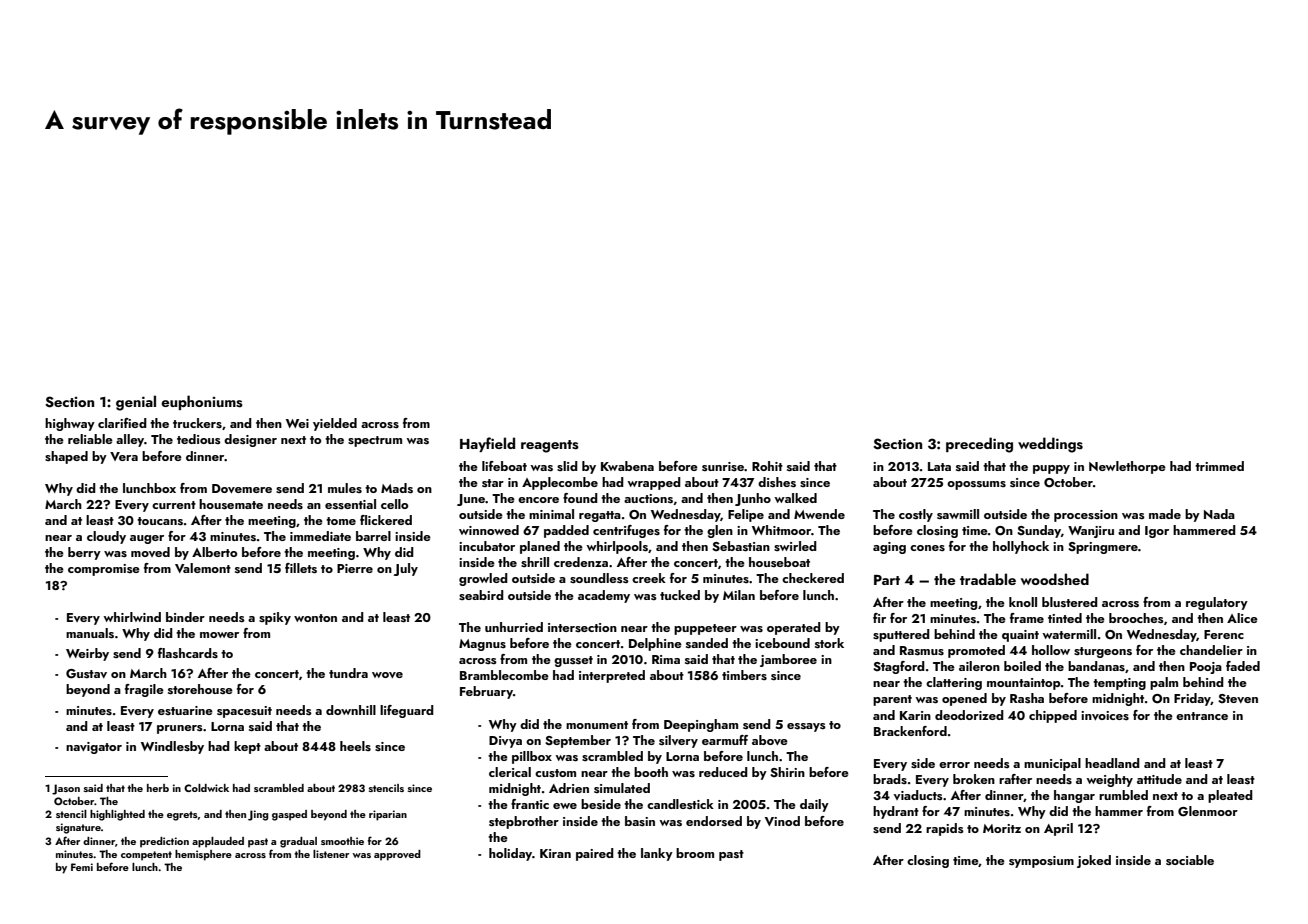 This screenshot has height=924, width=1308. What do you see at coordinates (741, 546) in the screenshot?
I see `Sebastian` at bounding box center [741, 546].
